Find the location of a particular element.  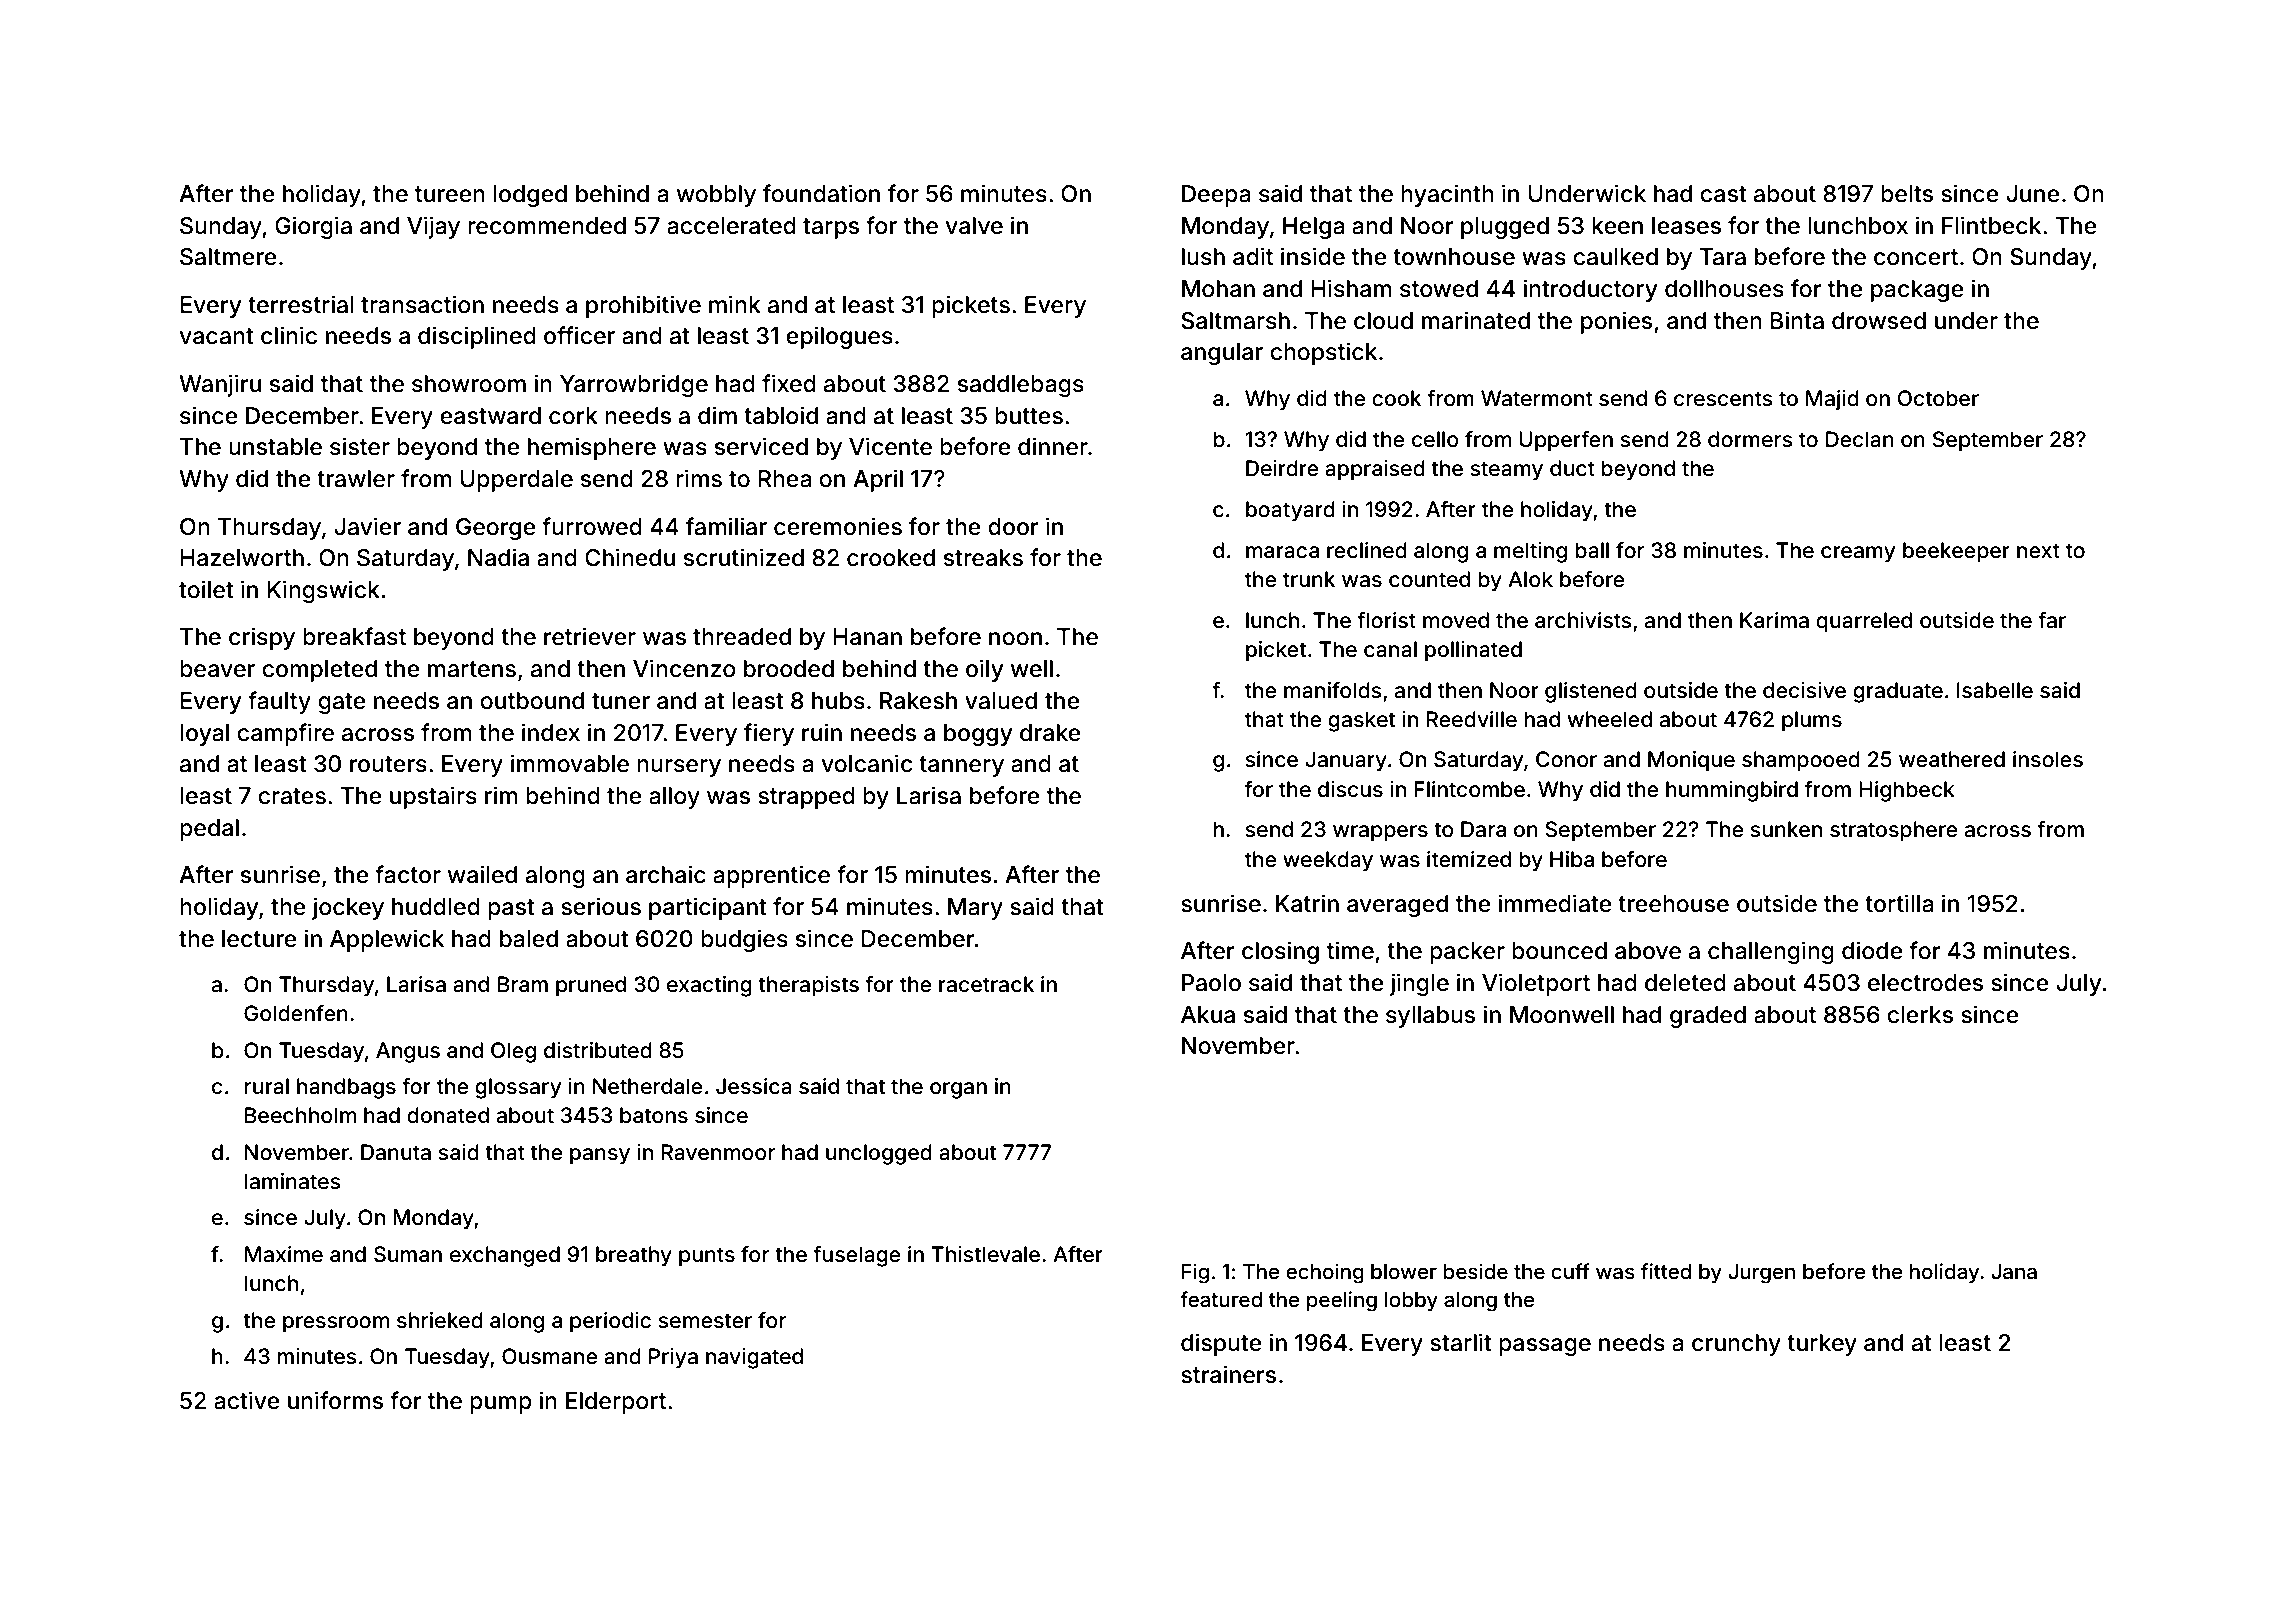

organ is located at coordinates (958, 1090).
